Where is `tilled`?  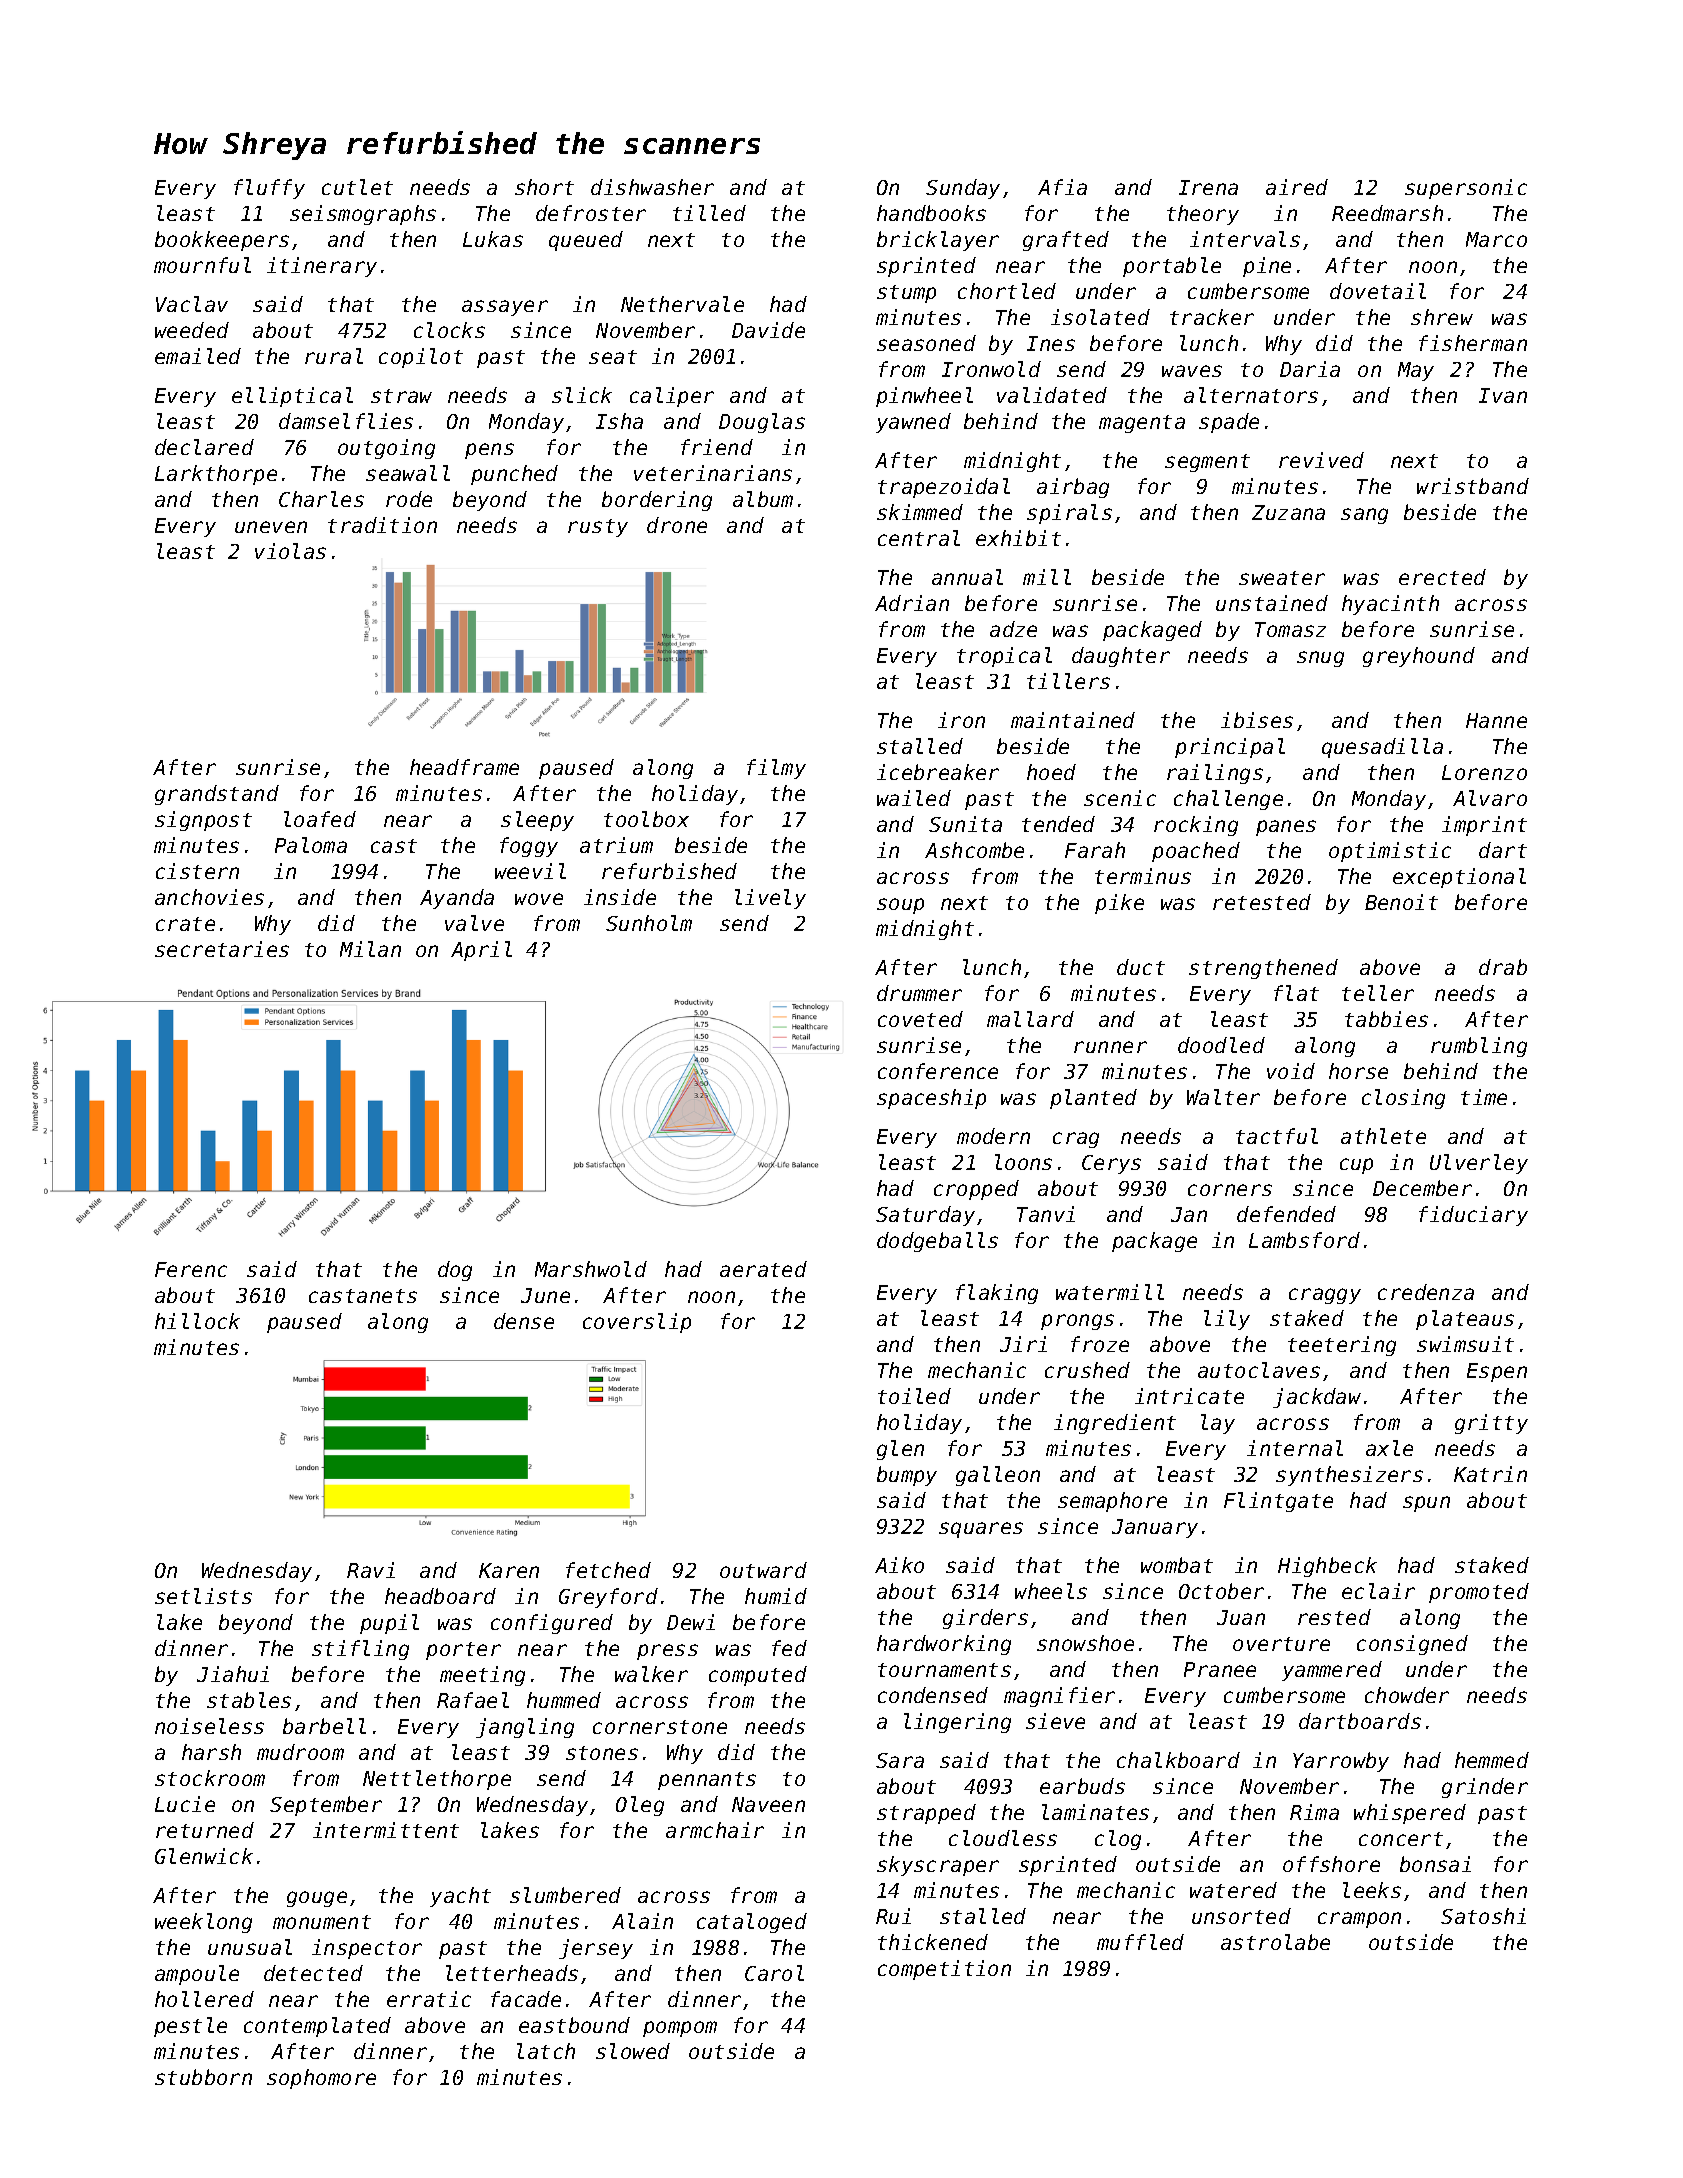 tilled is located at coordinates (709, 213).
